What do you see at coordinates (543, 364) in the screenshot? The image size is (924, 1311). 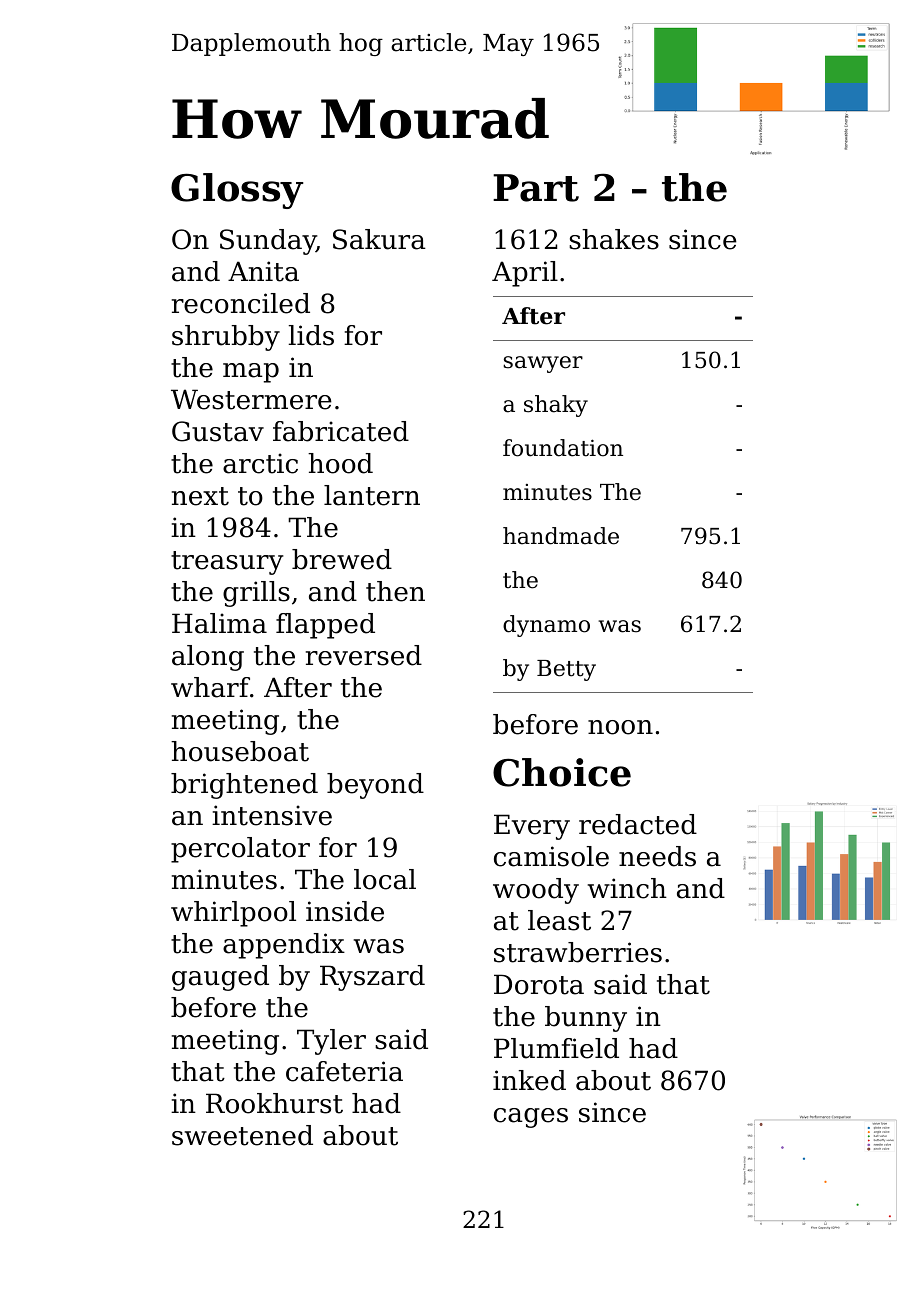 I see `sawyer` at bounding box center [543, 364].
